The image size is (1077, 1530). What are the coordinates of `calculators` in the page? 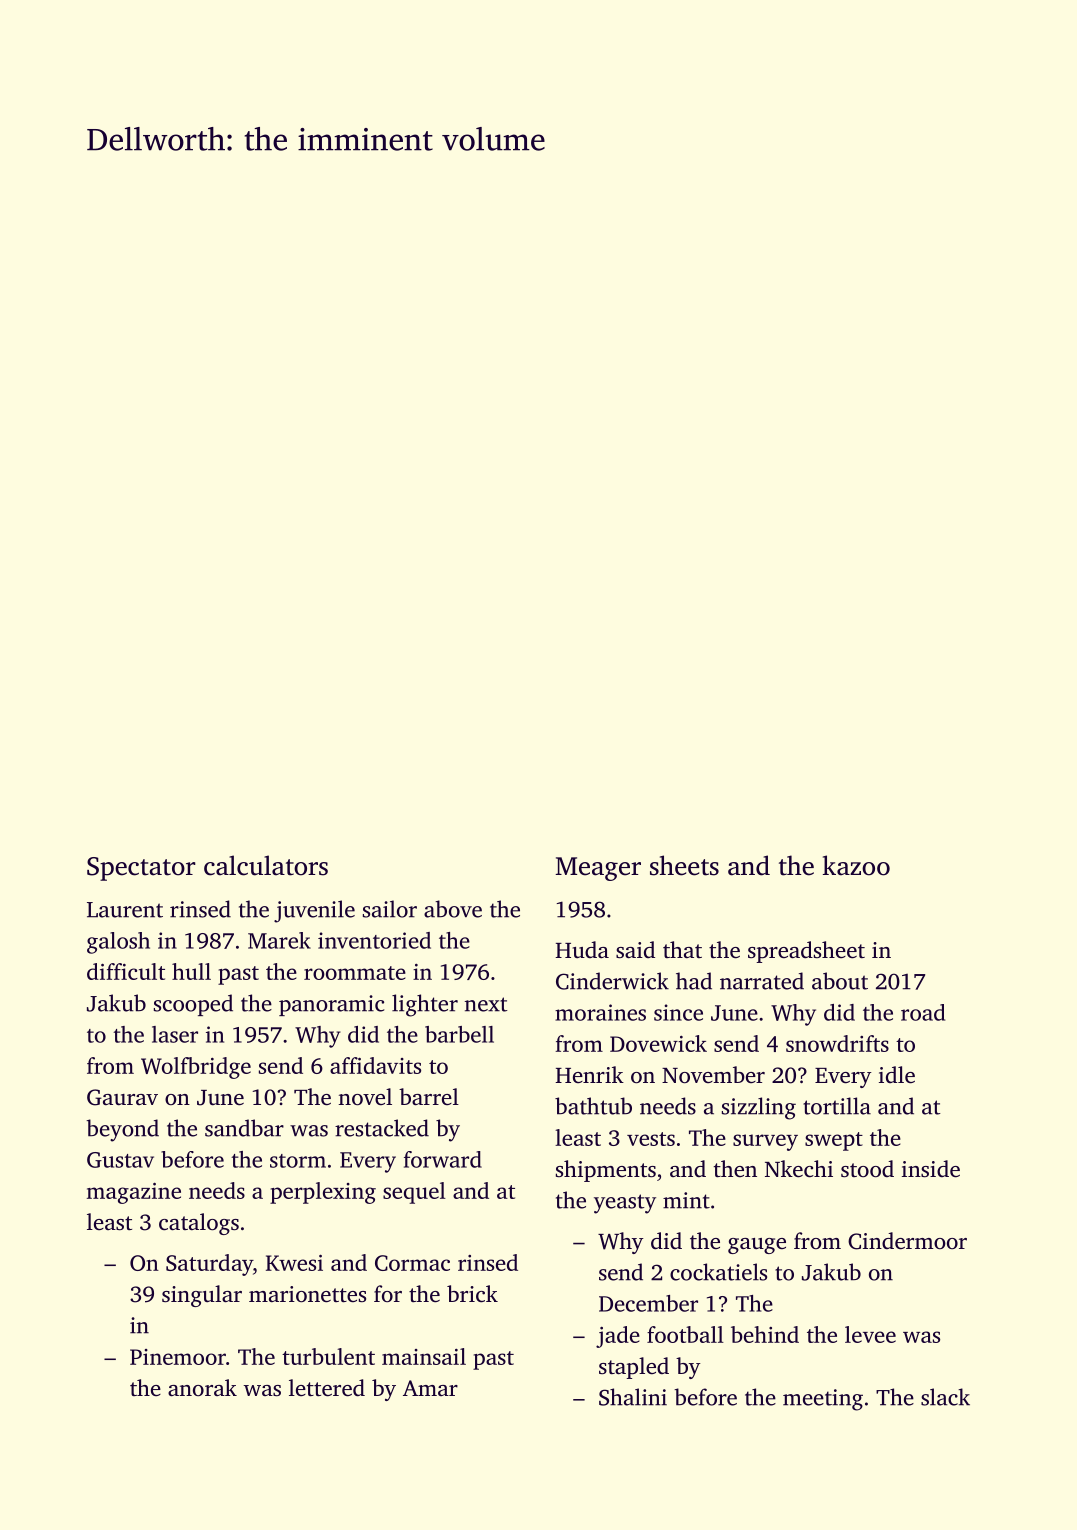 It's located at (266, 865).
